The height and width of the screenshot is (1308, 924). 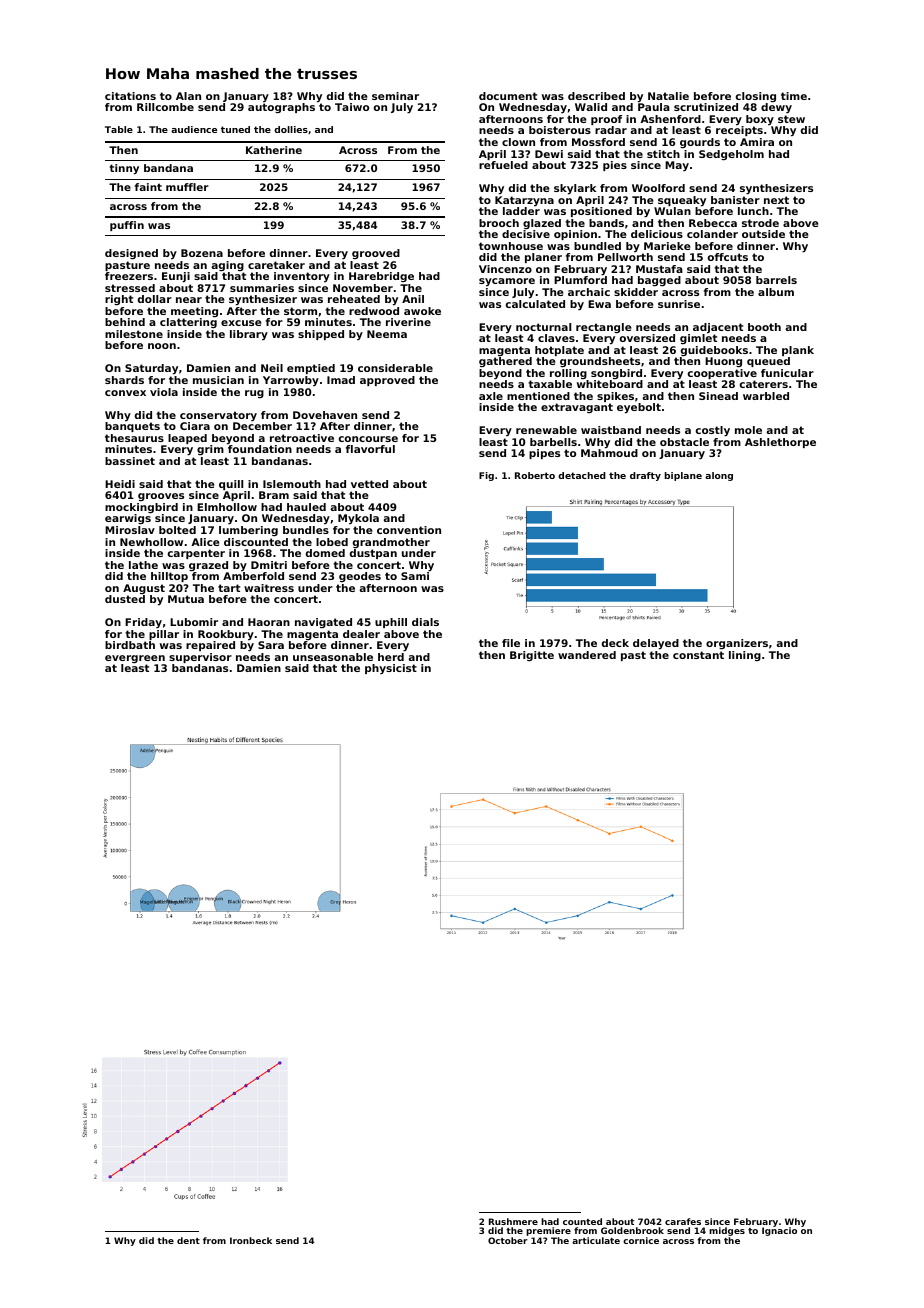 I want to click on Bozena, so click(x=202, y=253).
